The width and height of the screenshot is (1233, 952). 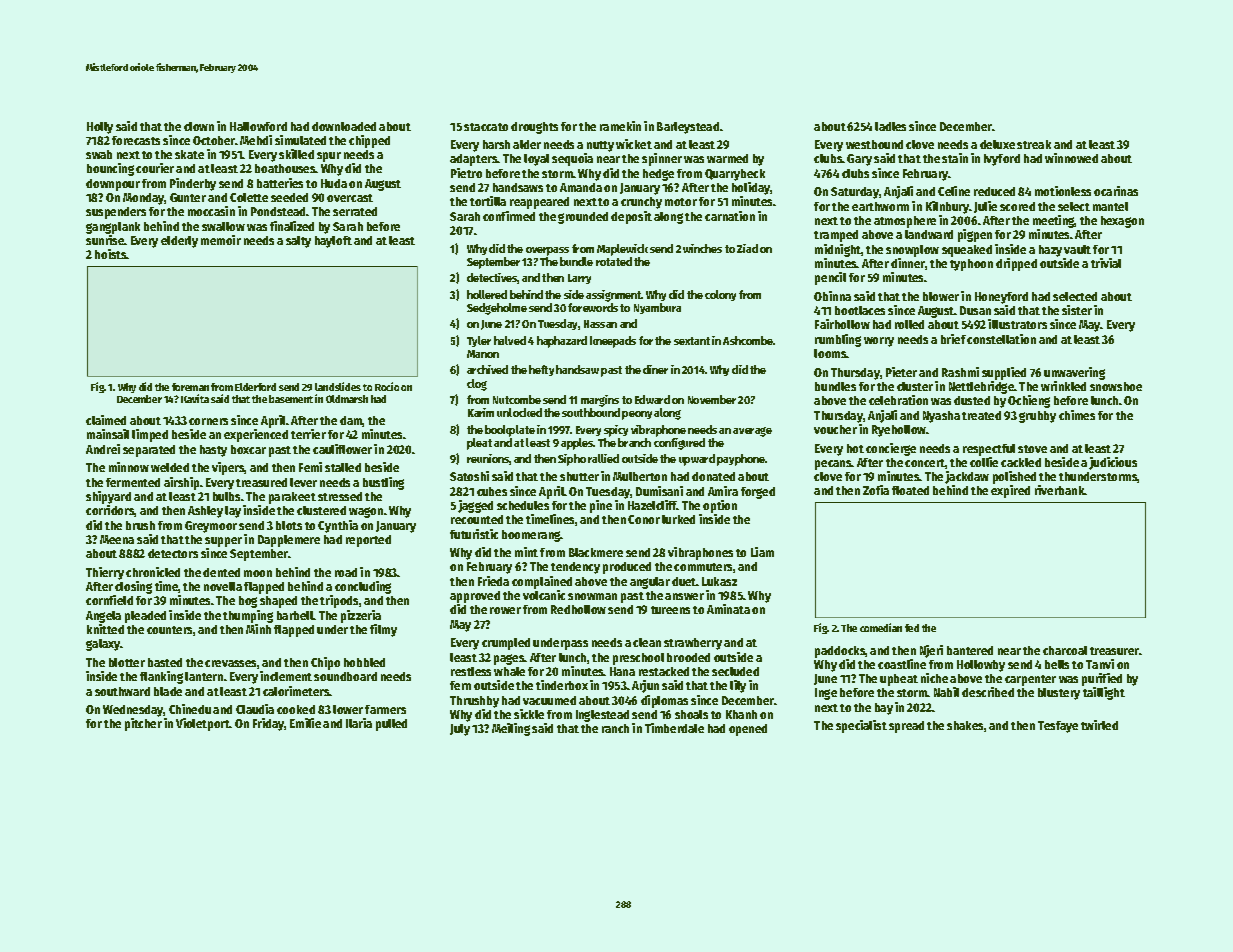 What do you see at coordinates (111, 254) in the screenshot?
I see `hoists` at bounding box center [111, 254].
